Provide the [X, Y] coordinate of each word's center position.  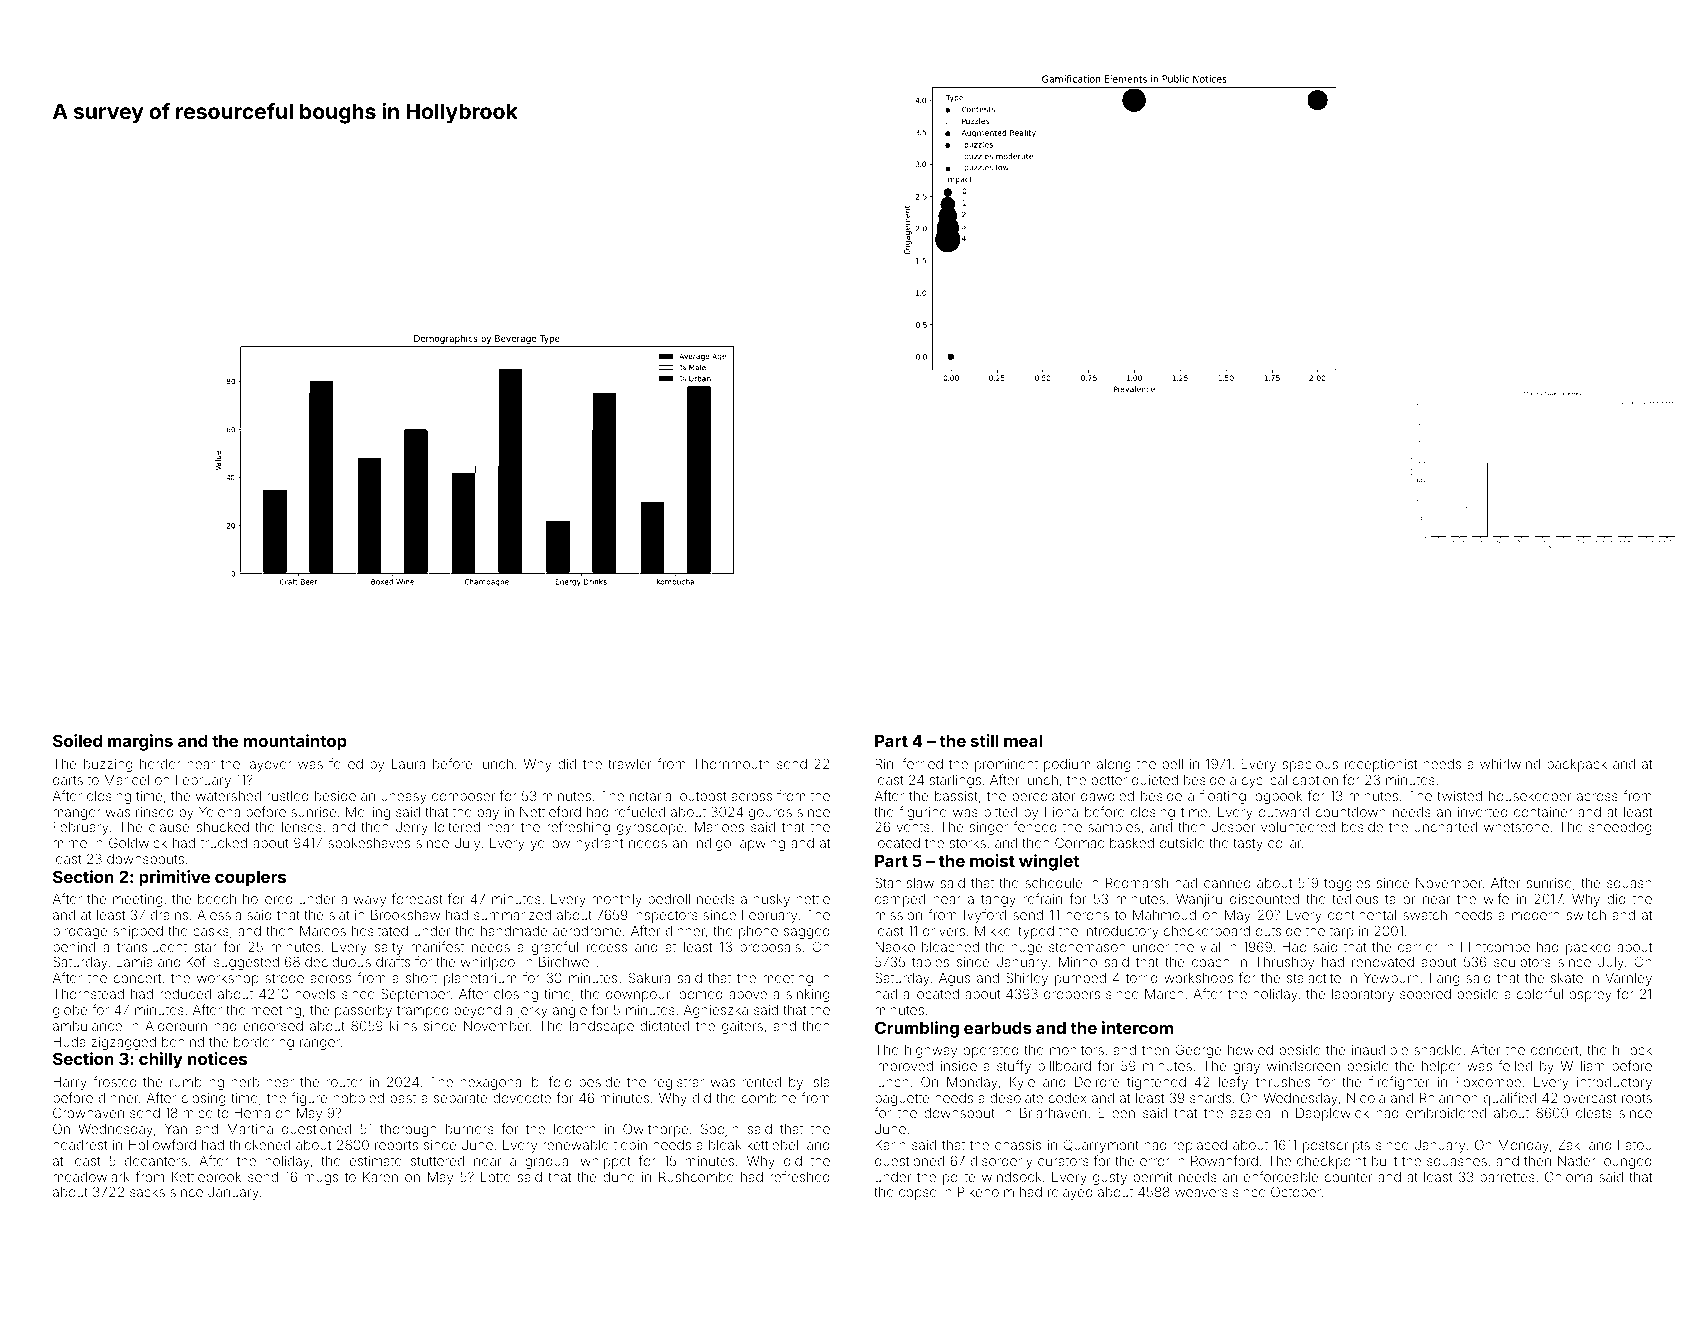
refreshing [578, 828]
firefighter [1399, 1083]
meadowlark [91, 1177]
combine [769, 1098]
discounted [1264, 899]
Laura [408, 764]
